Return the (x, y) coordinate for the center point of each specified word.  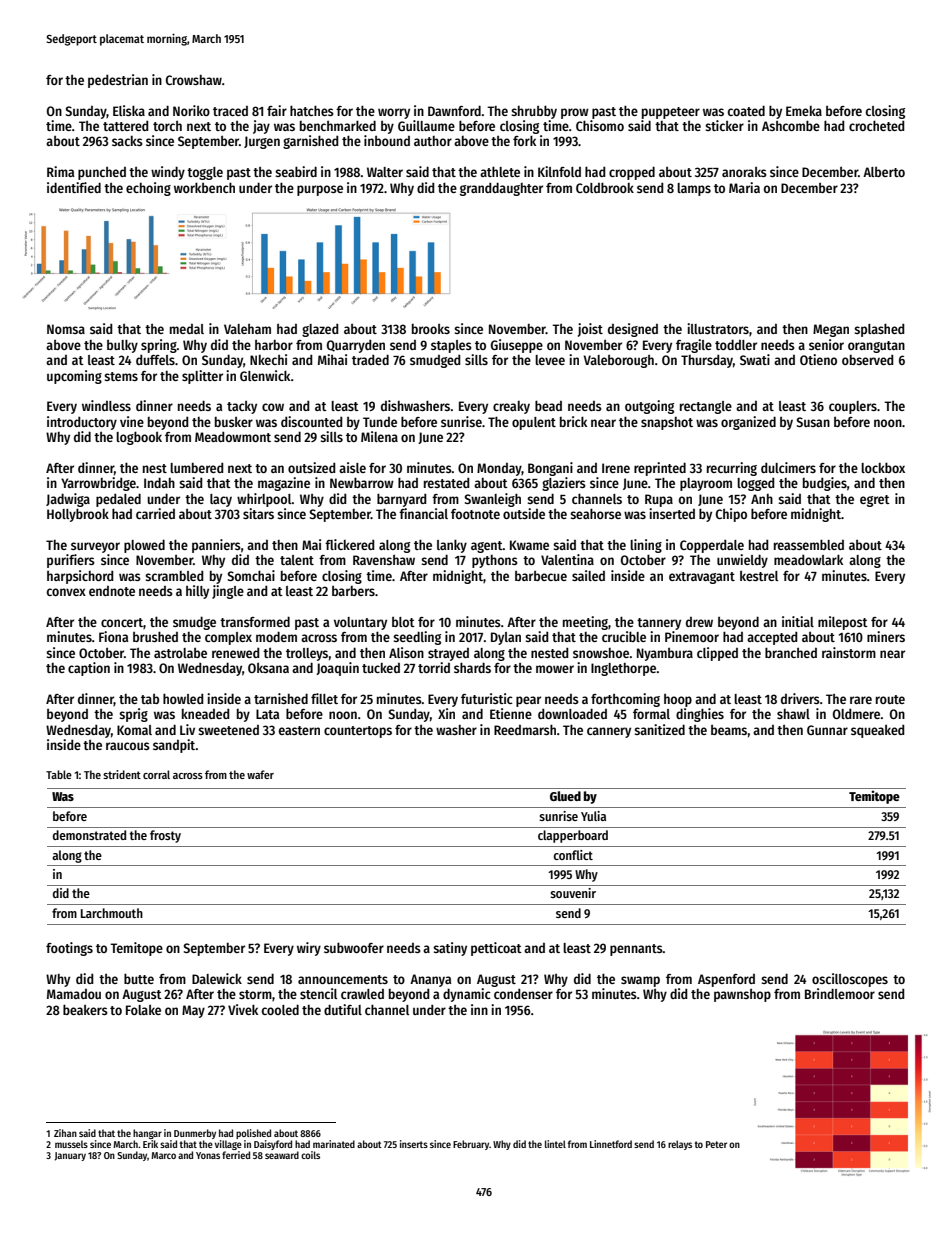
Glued (565, 796)
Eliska (129, 110)
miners (886, 636)
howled (183, 698)
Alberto (884, 172)
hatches (312, 110)
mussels (71, 1144)
